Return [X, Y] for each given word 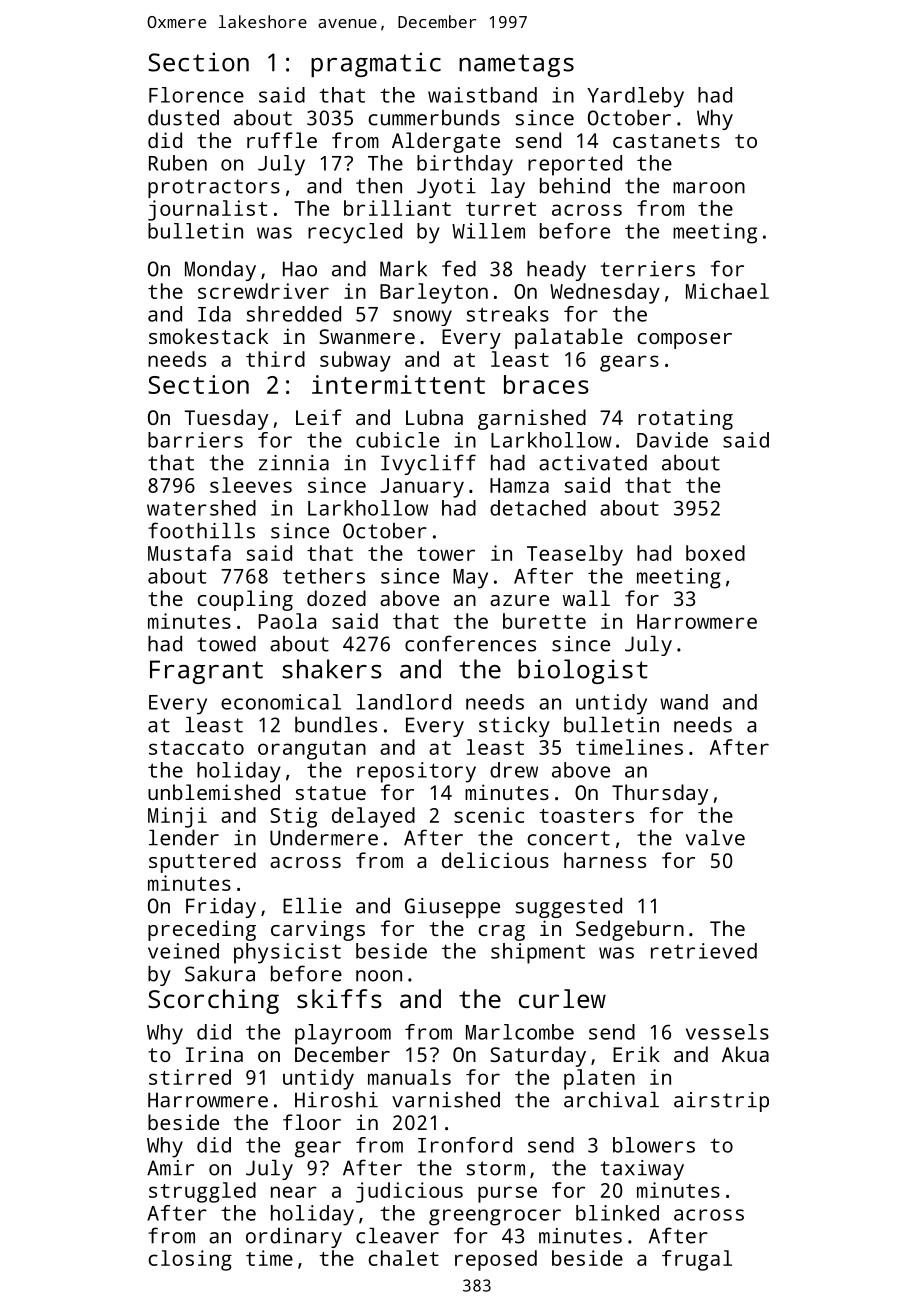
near [294, 1192]
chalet [403, 1258]
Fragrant [206, 672]
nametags [516, 65]
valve [715, 838]
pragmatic [376, 64]
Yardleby [635, 97]
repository [416, 772]
